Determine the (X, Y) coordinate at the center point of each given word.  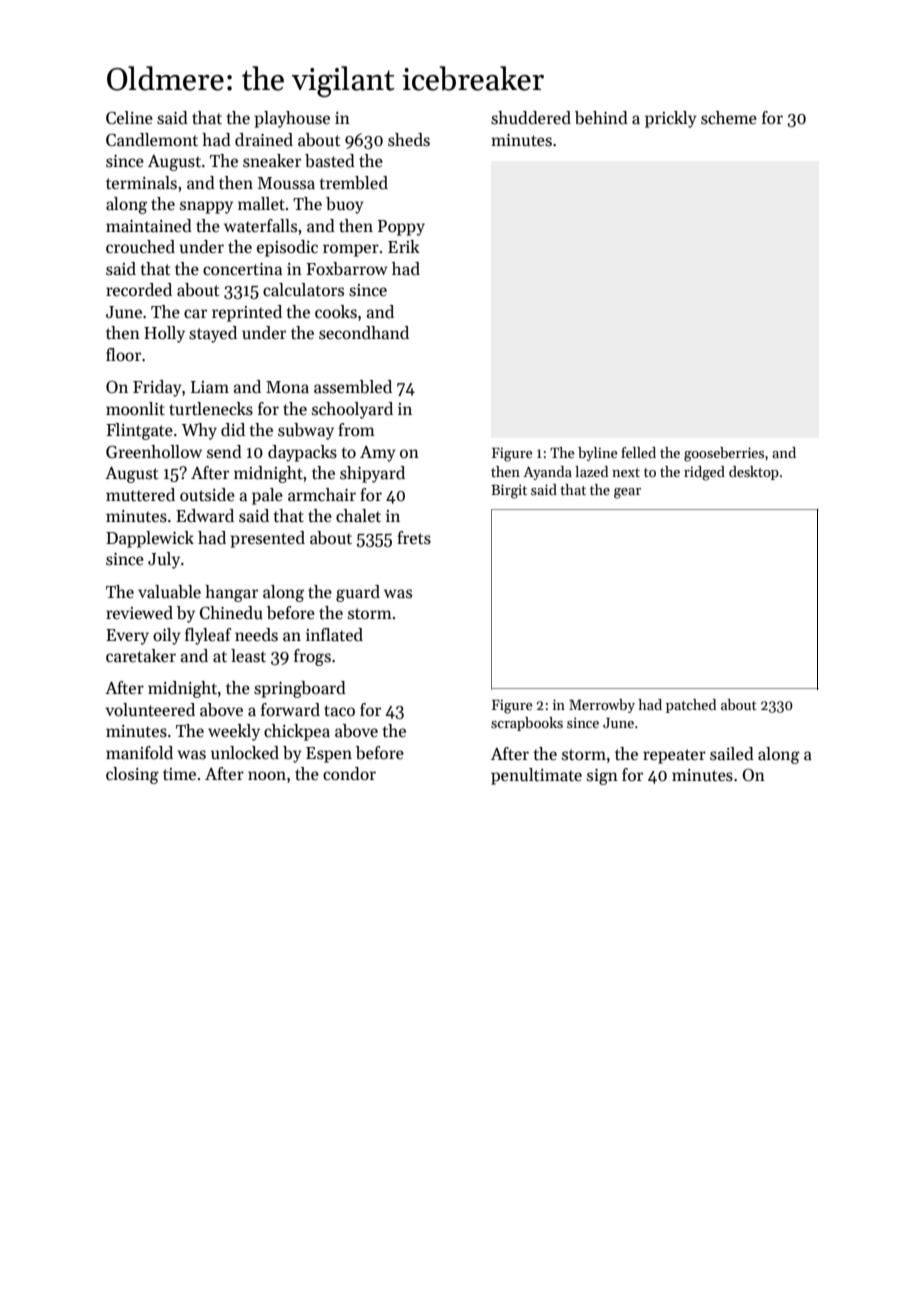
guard (358, 593)
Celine (129, 118)
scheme (729, 118)
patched (691, 706)
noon (267, 776)
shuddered (531, 118)
